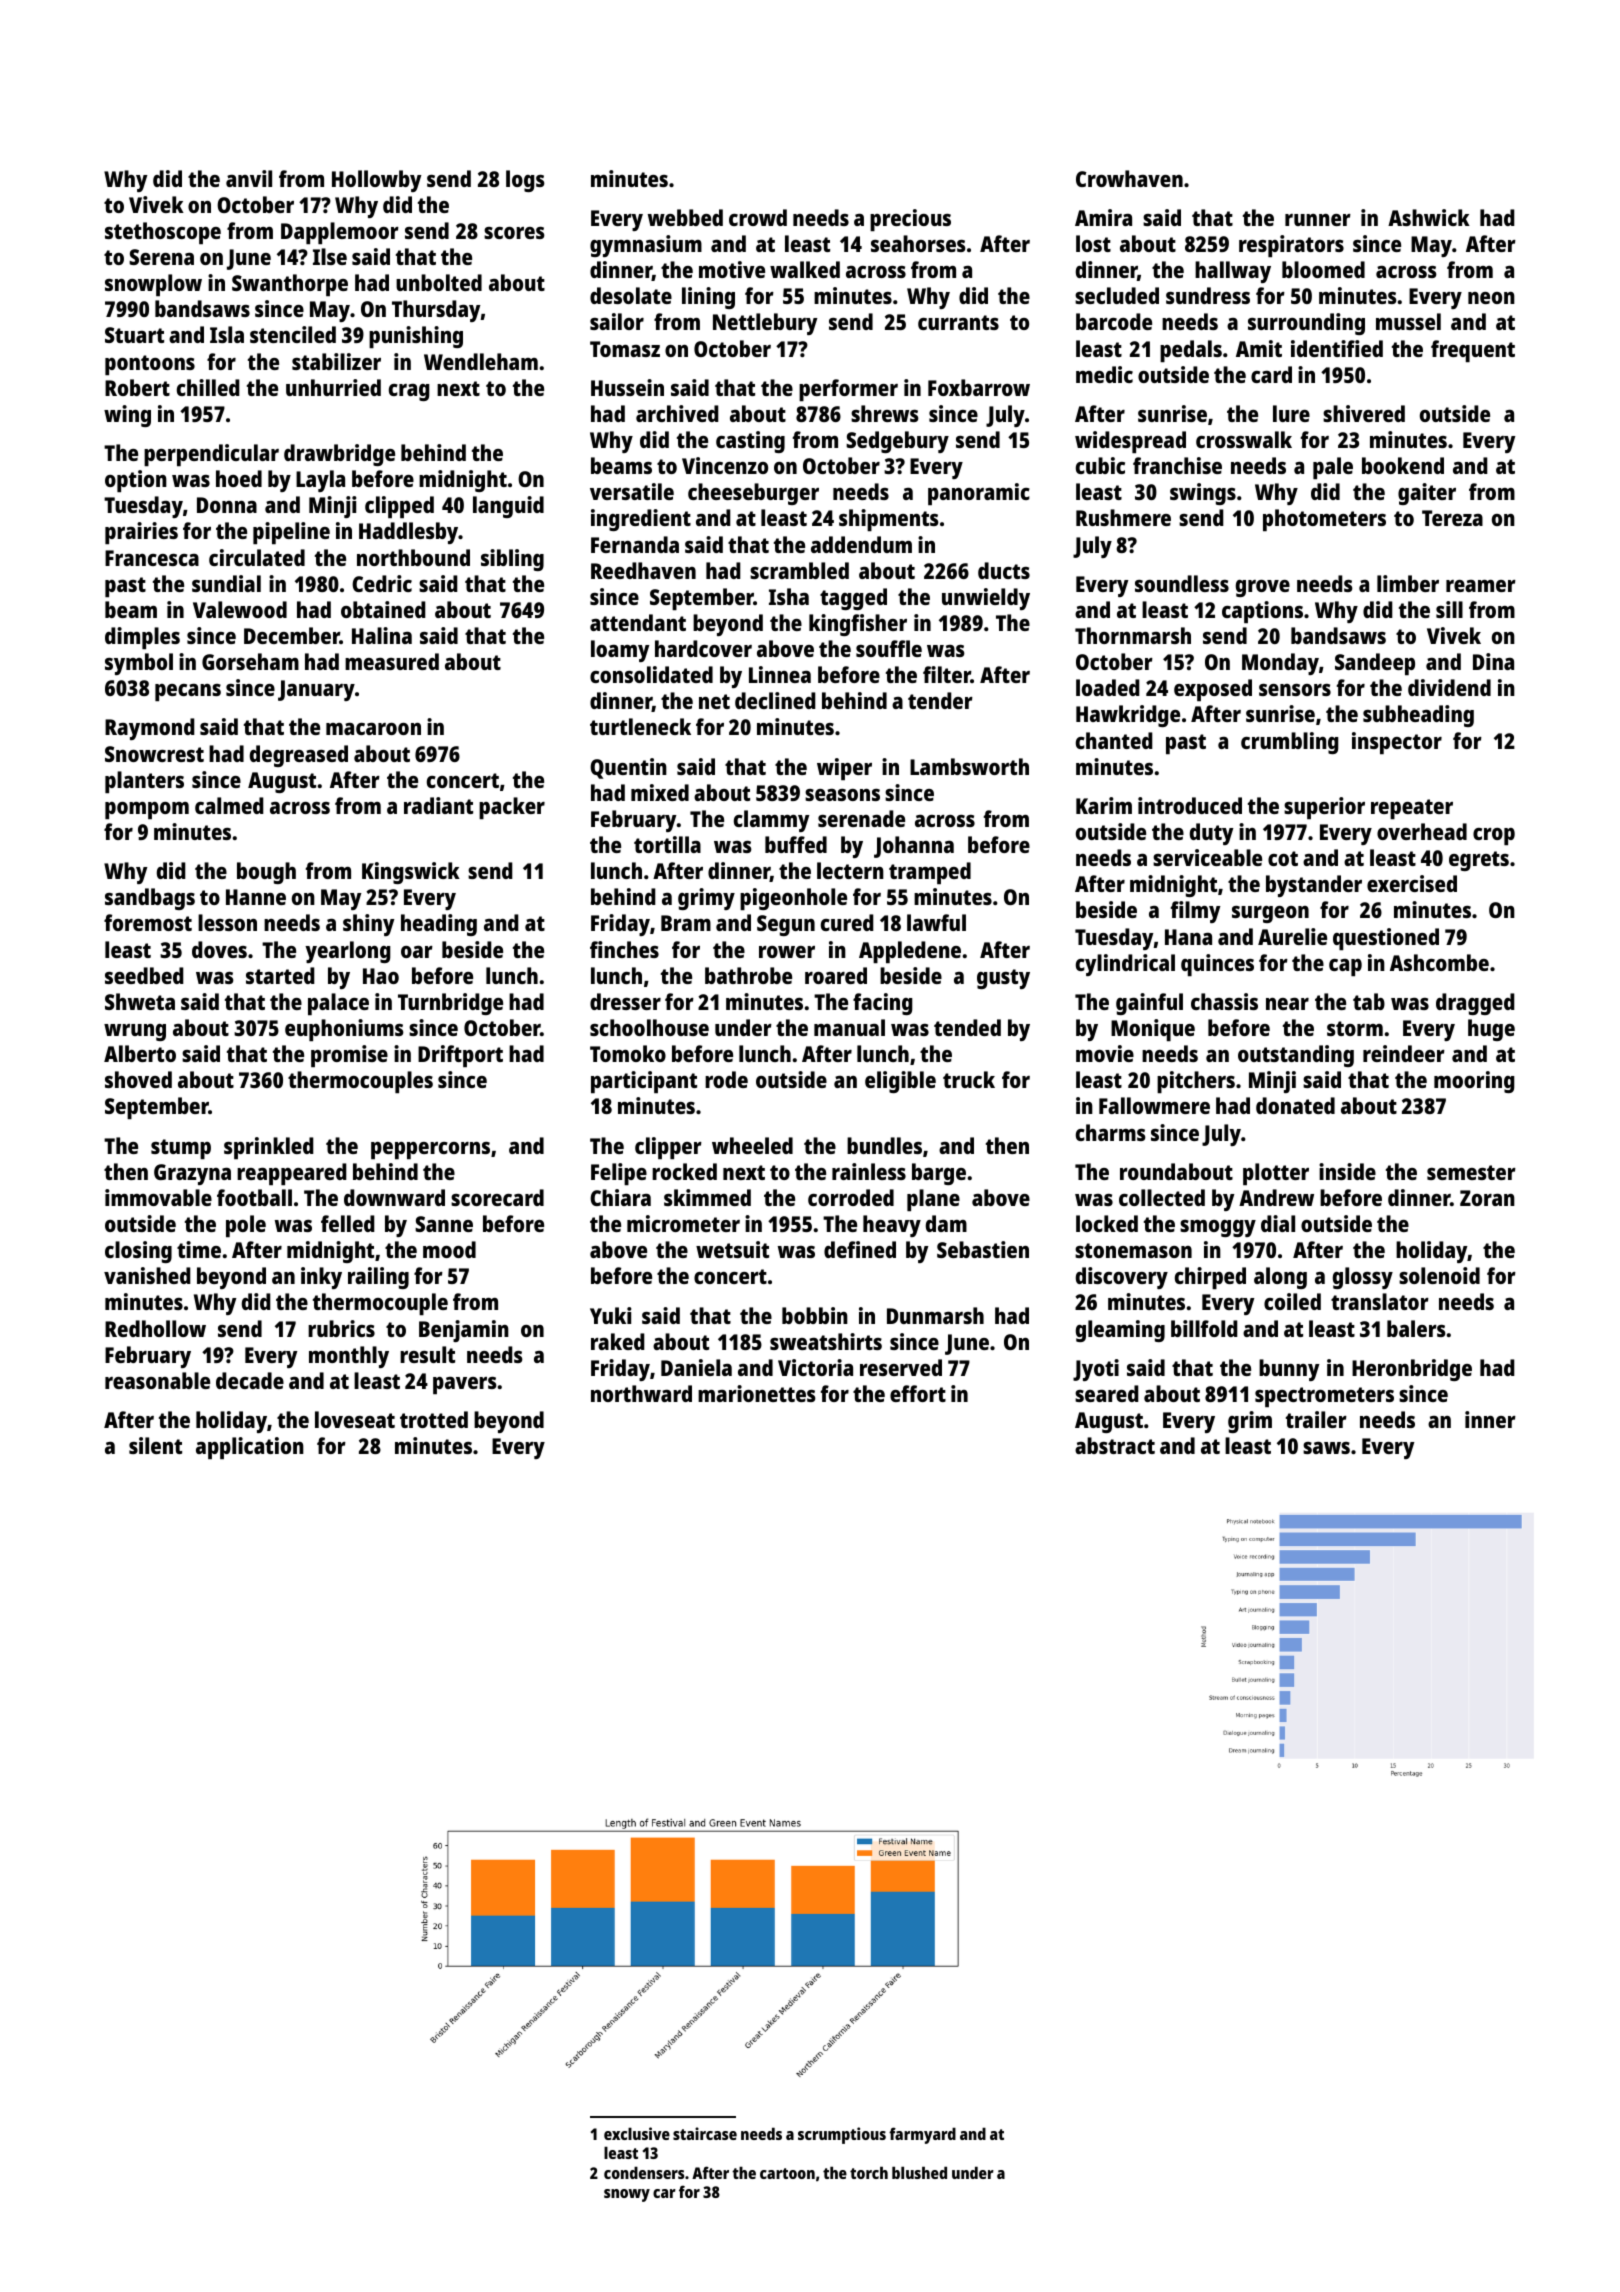 The height and width of the screenshot is (2292, 1620). Describe the element at coordinates (637, 2133) in the screenshot. I see `exclusive` at that location.
